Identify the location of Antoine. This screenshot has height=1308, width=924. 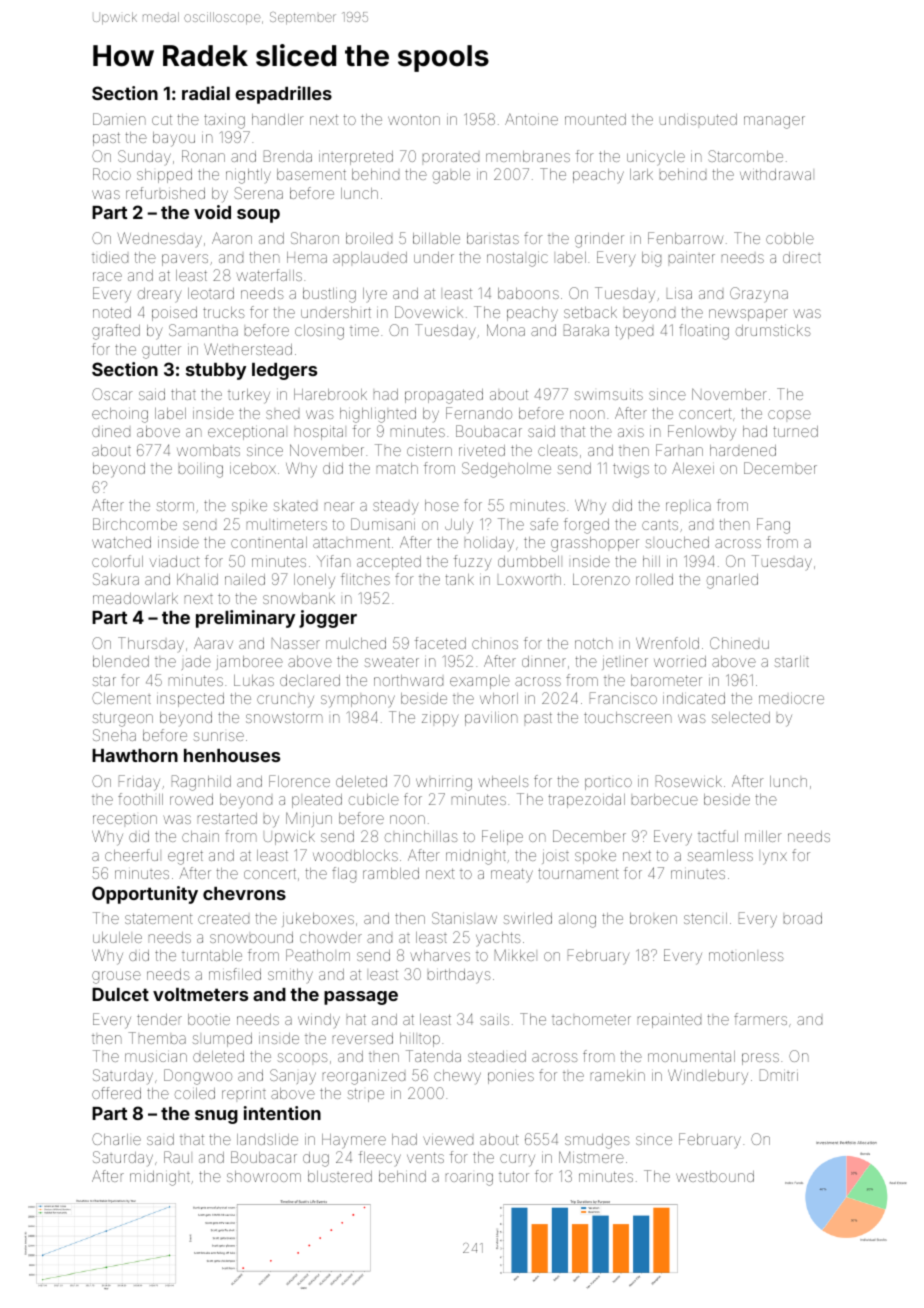
(531, 119).
